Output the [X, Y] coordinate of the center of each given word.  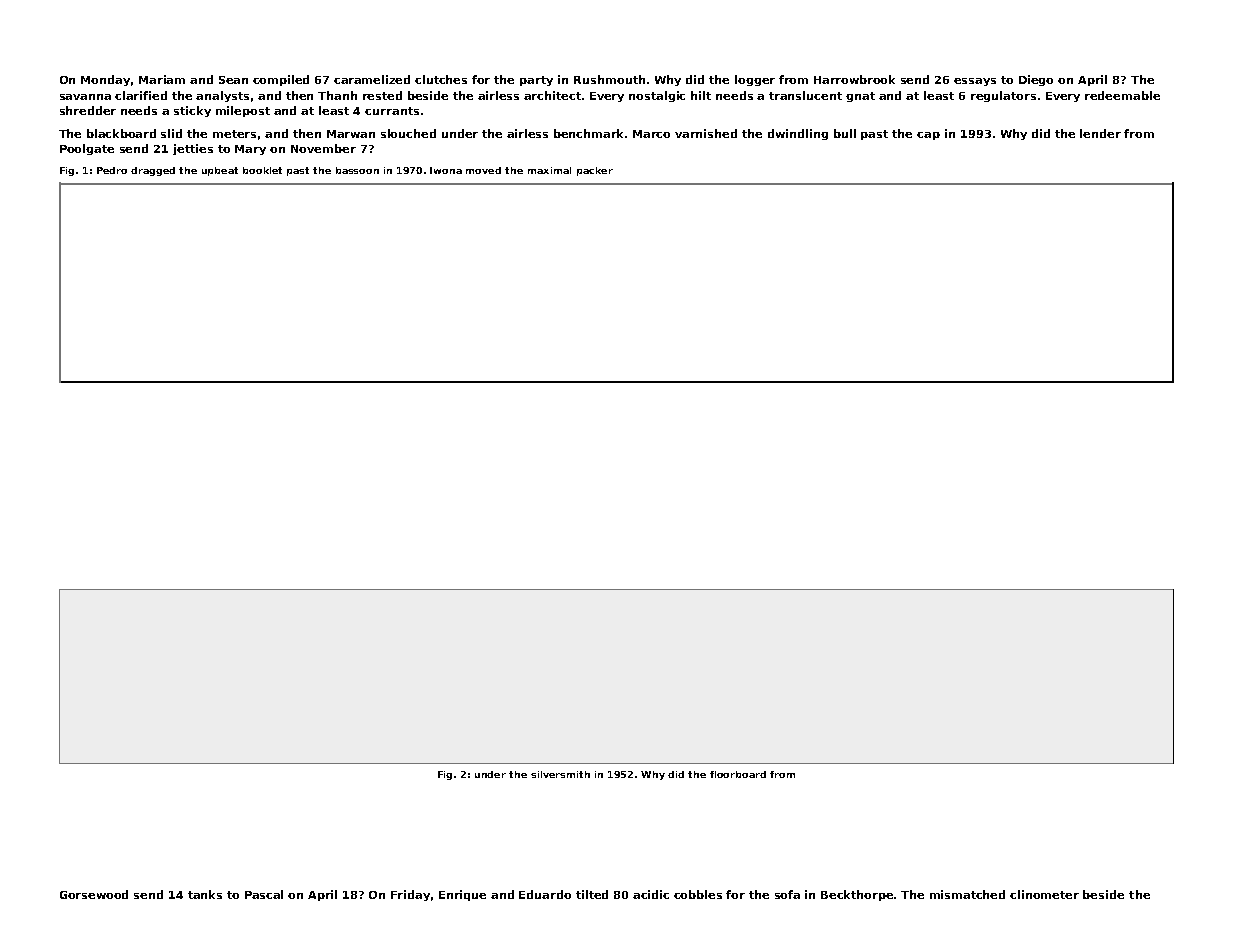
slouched [408, 133]
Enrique [462, 895]
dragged [153, 171]
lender [1100, 133]
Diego [1036, 80]
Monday [105, 80]
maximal [549, 170]
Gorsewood [94, 894]
